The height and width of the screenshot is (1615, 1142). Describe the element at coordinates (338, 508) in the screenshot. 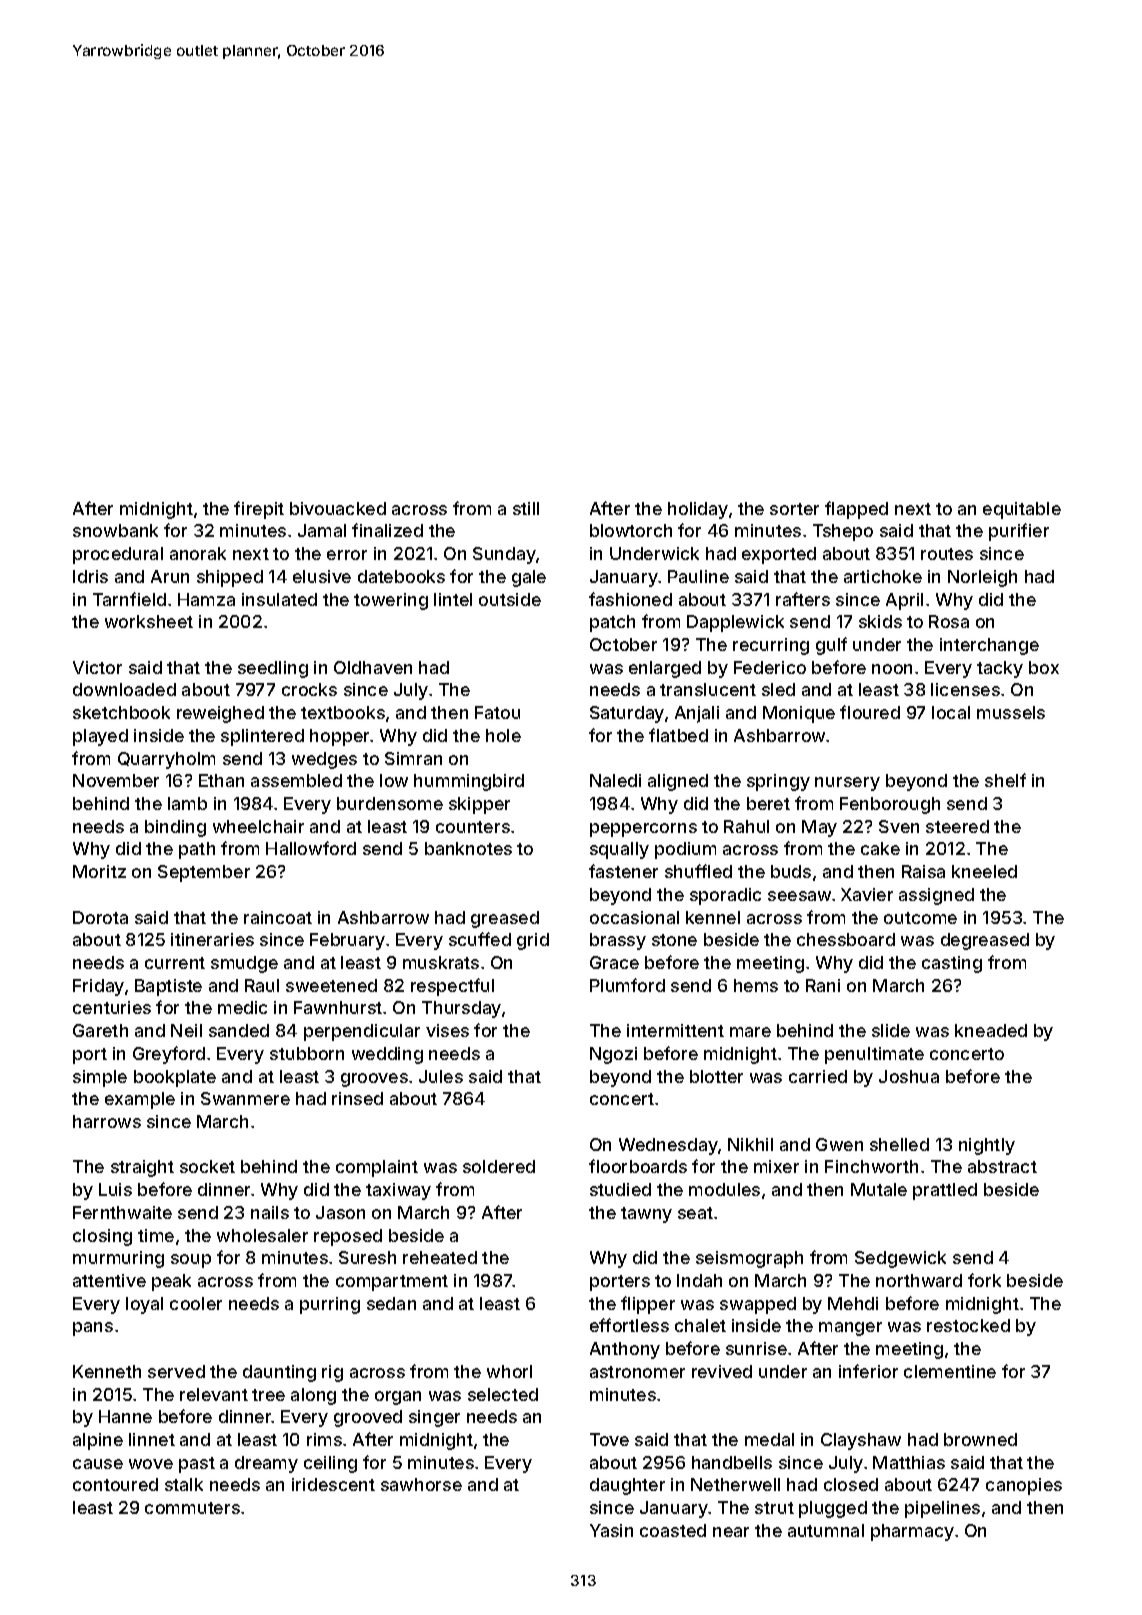

I see `bivouacked` at that location.
